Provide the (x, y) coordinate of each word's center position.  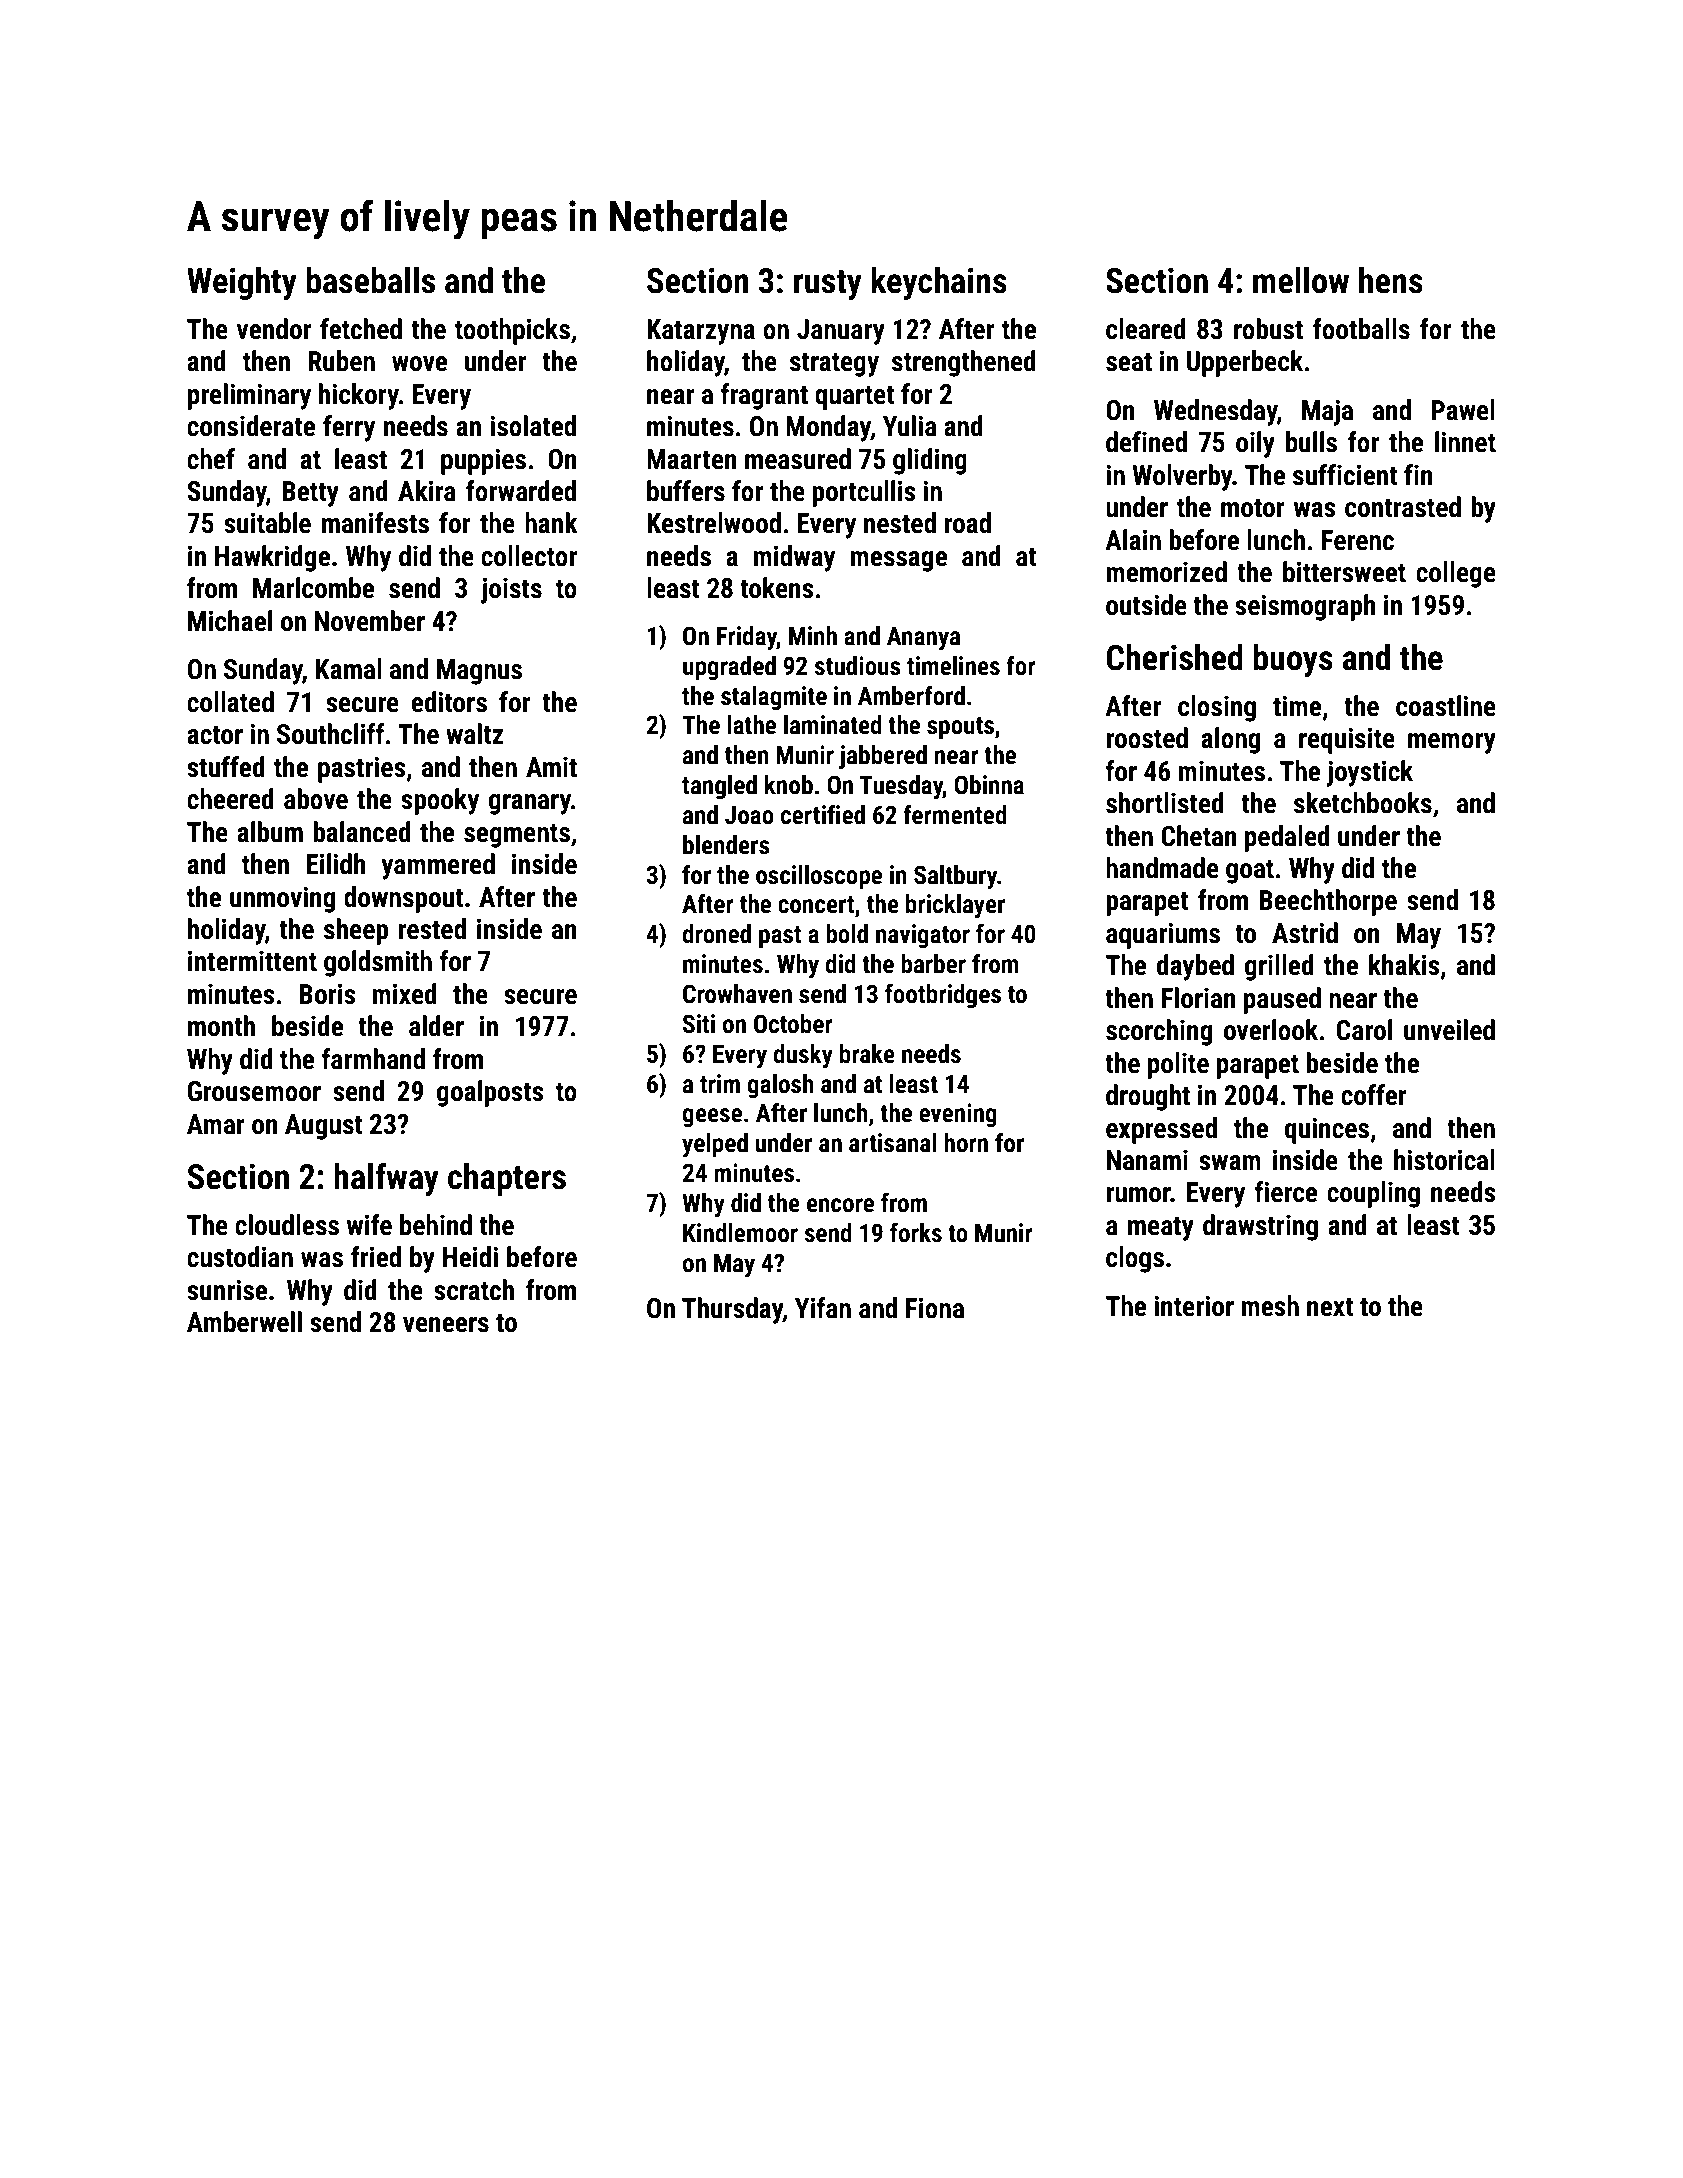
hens (1391, 280)
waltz (474, 734)
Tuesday (901, 787)
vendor (274, 329)
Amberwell (244, 1322)
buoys (1293, 660)
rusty (828, 285)
